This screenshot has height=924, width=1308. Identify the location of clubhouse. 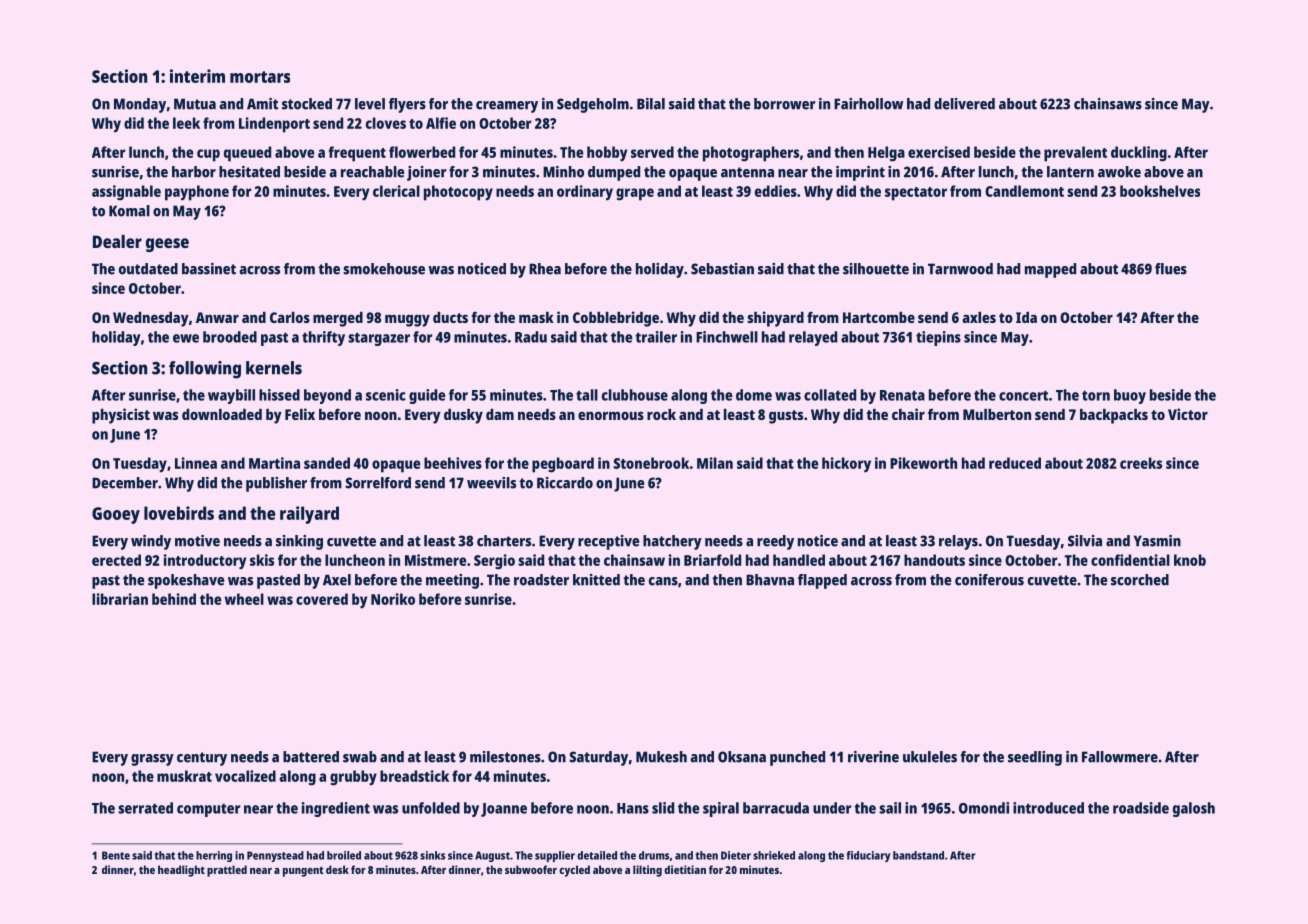
(635, 395).
